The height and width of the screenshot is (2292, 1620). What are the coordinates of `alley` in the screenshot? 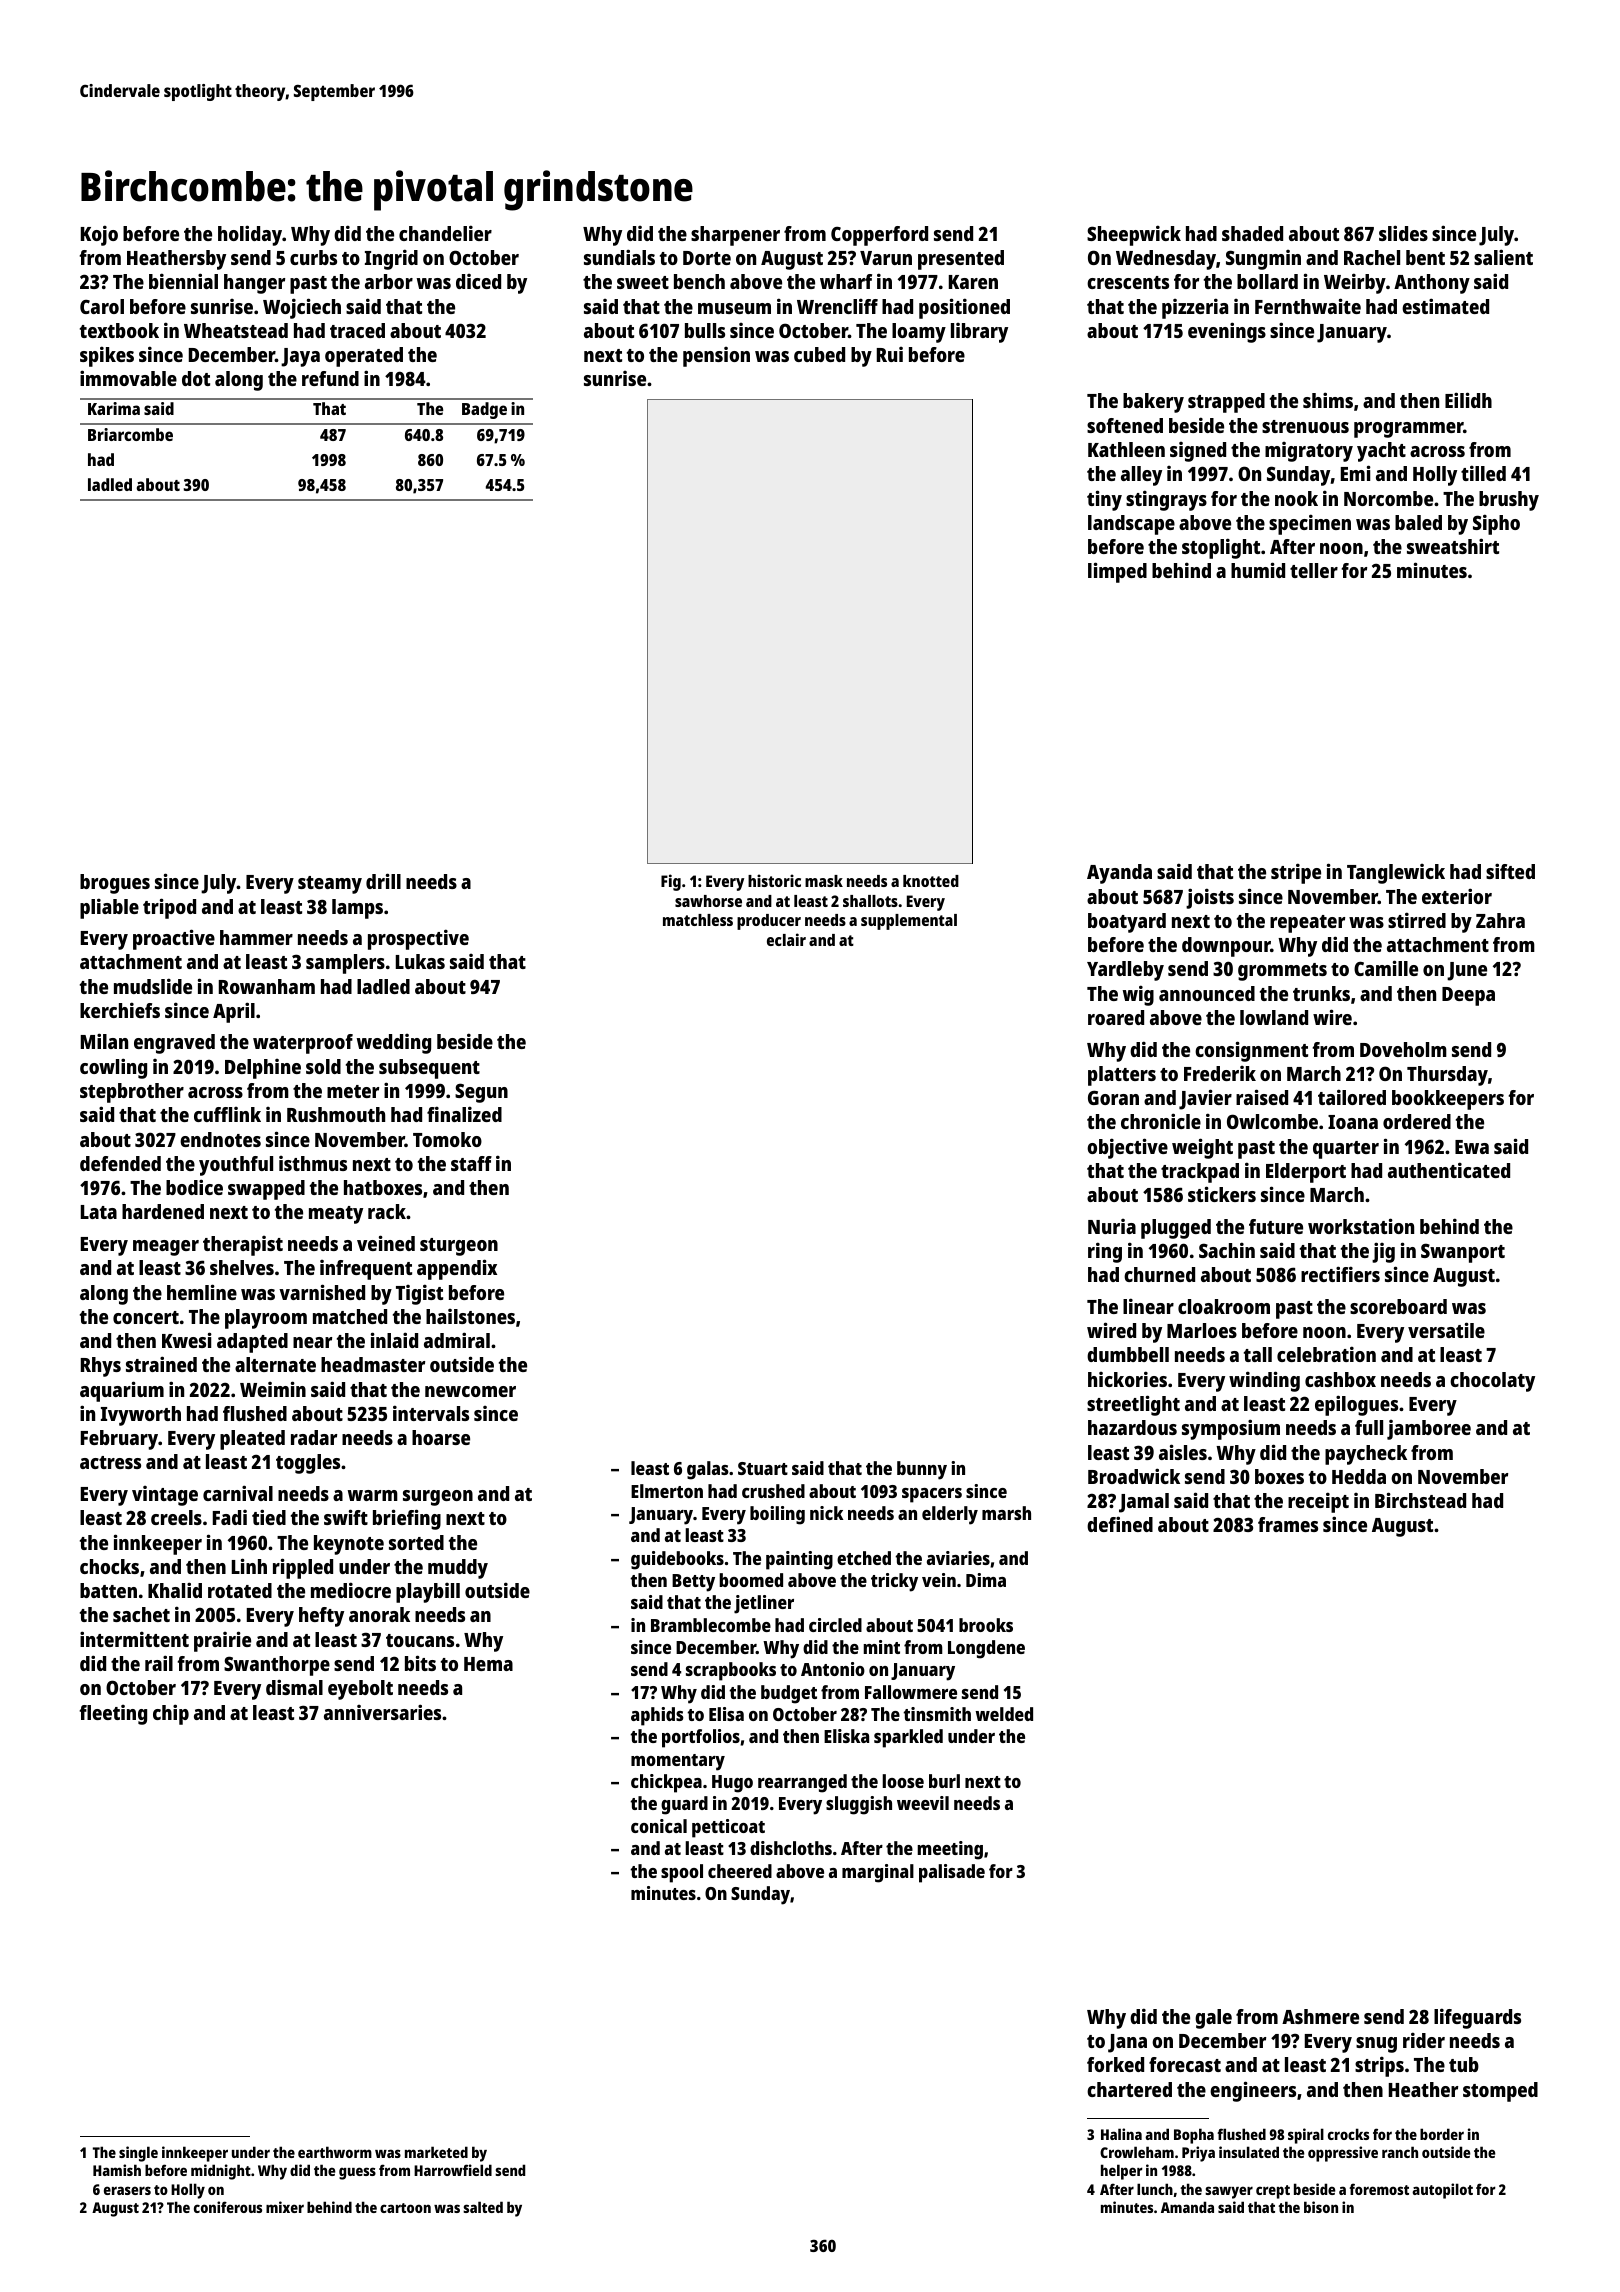 It's located at (1141, 476).
